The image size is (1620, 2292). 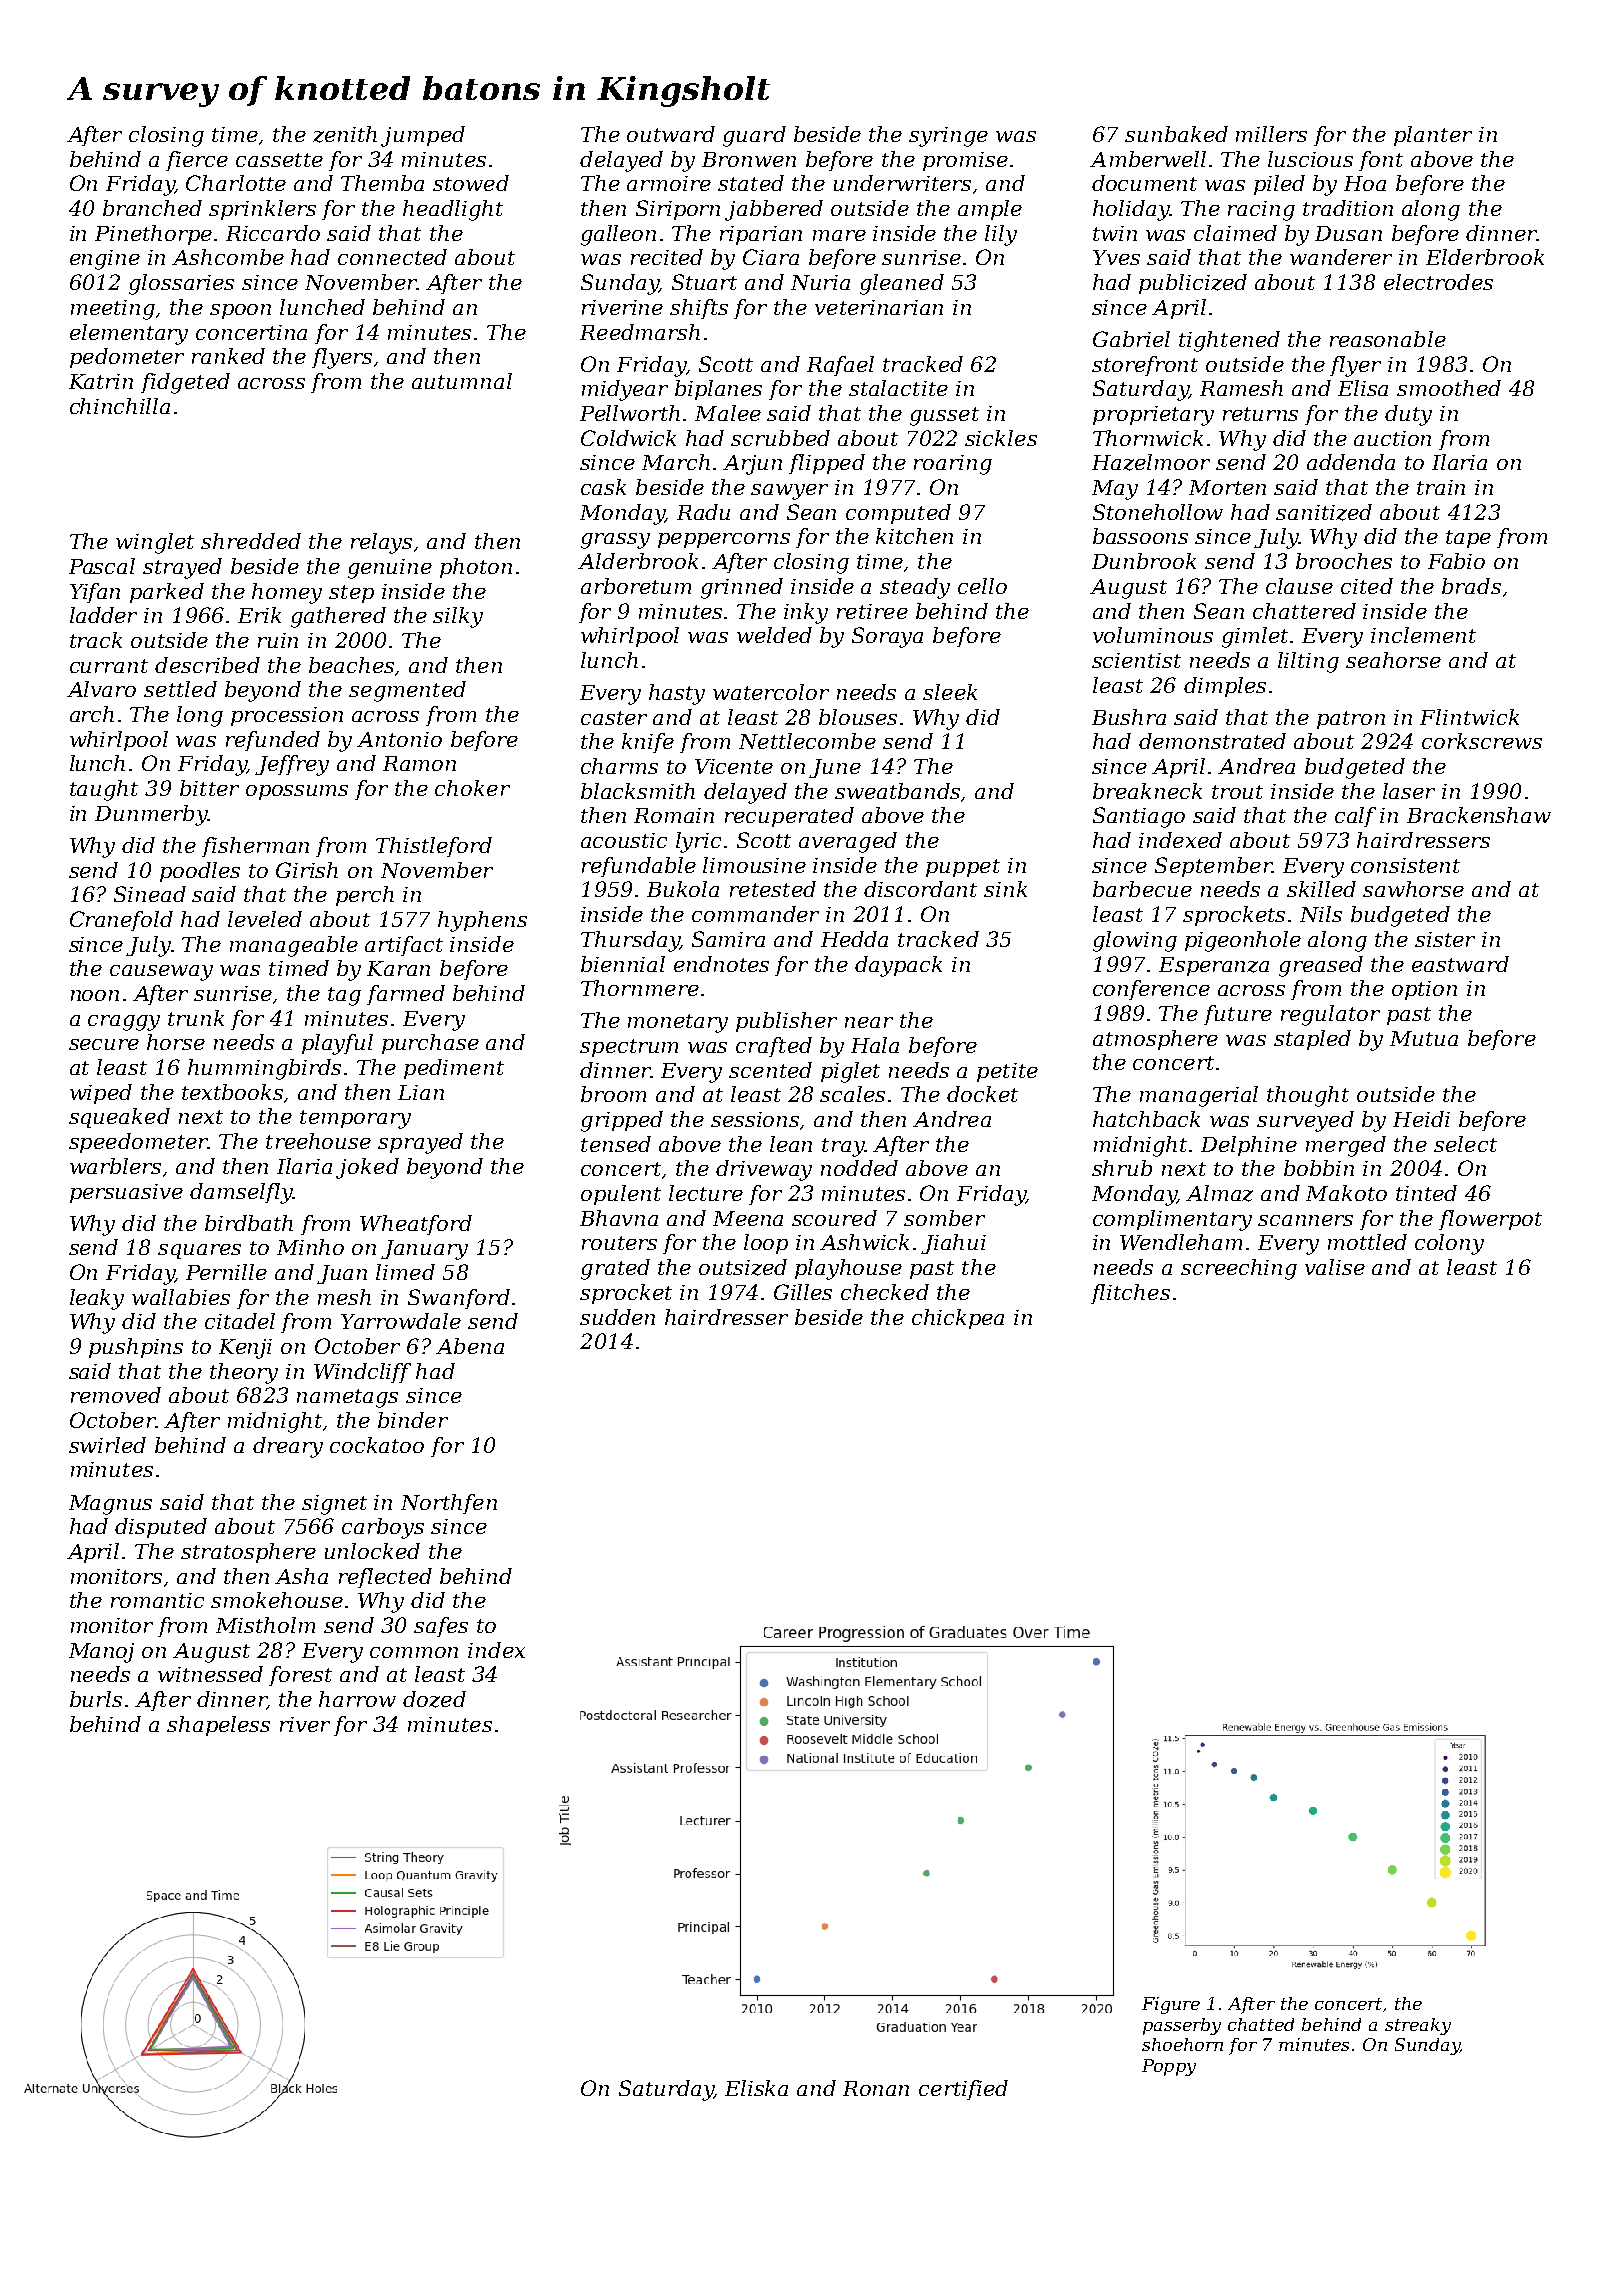 I want to click on valise, so click(x=1335, y=1267).
